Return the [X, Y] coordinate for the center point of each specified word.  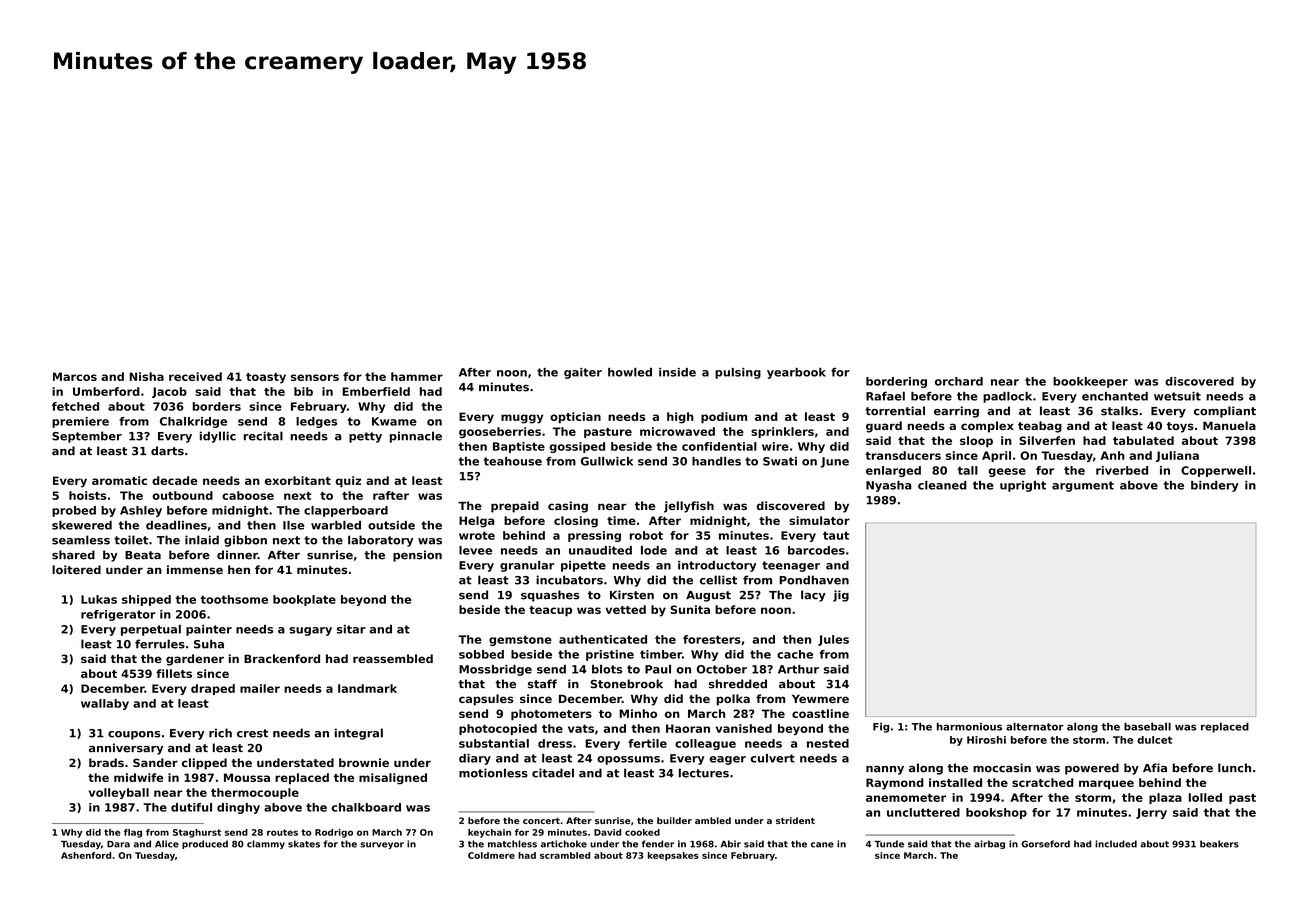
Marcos [75, 376]
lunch [1234, 768]
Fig [881, 727]
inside [677, 372]
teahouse [513, 461]
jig [841, 596]
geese [1007, 472]
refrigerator [118, 615]
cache [795, 654]
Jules [833, 640]
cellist [718, 580]
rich [220, 733]
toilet [131, 540]
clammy [266, 844]
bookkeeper [1090, 382]
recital [263, 436]
